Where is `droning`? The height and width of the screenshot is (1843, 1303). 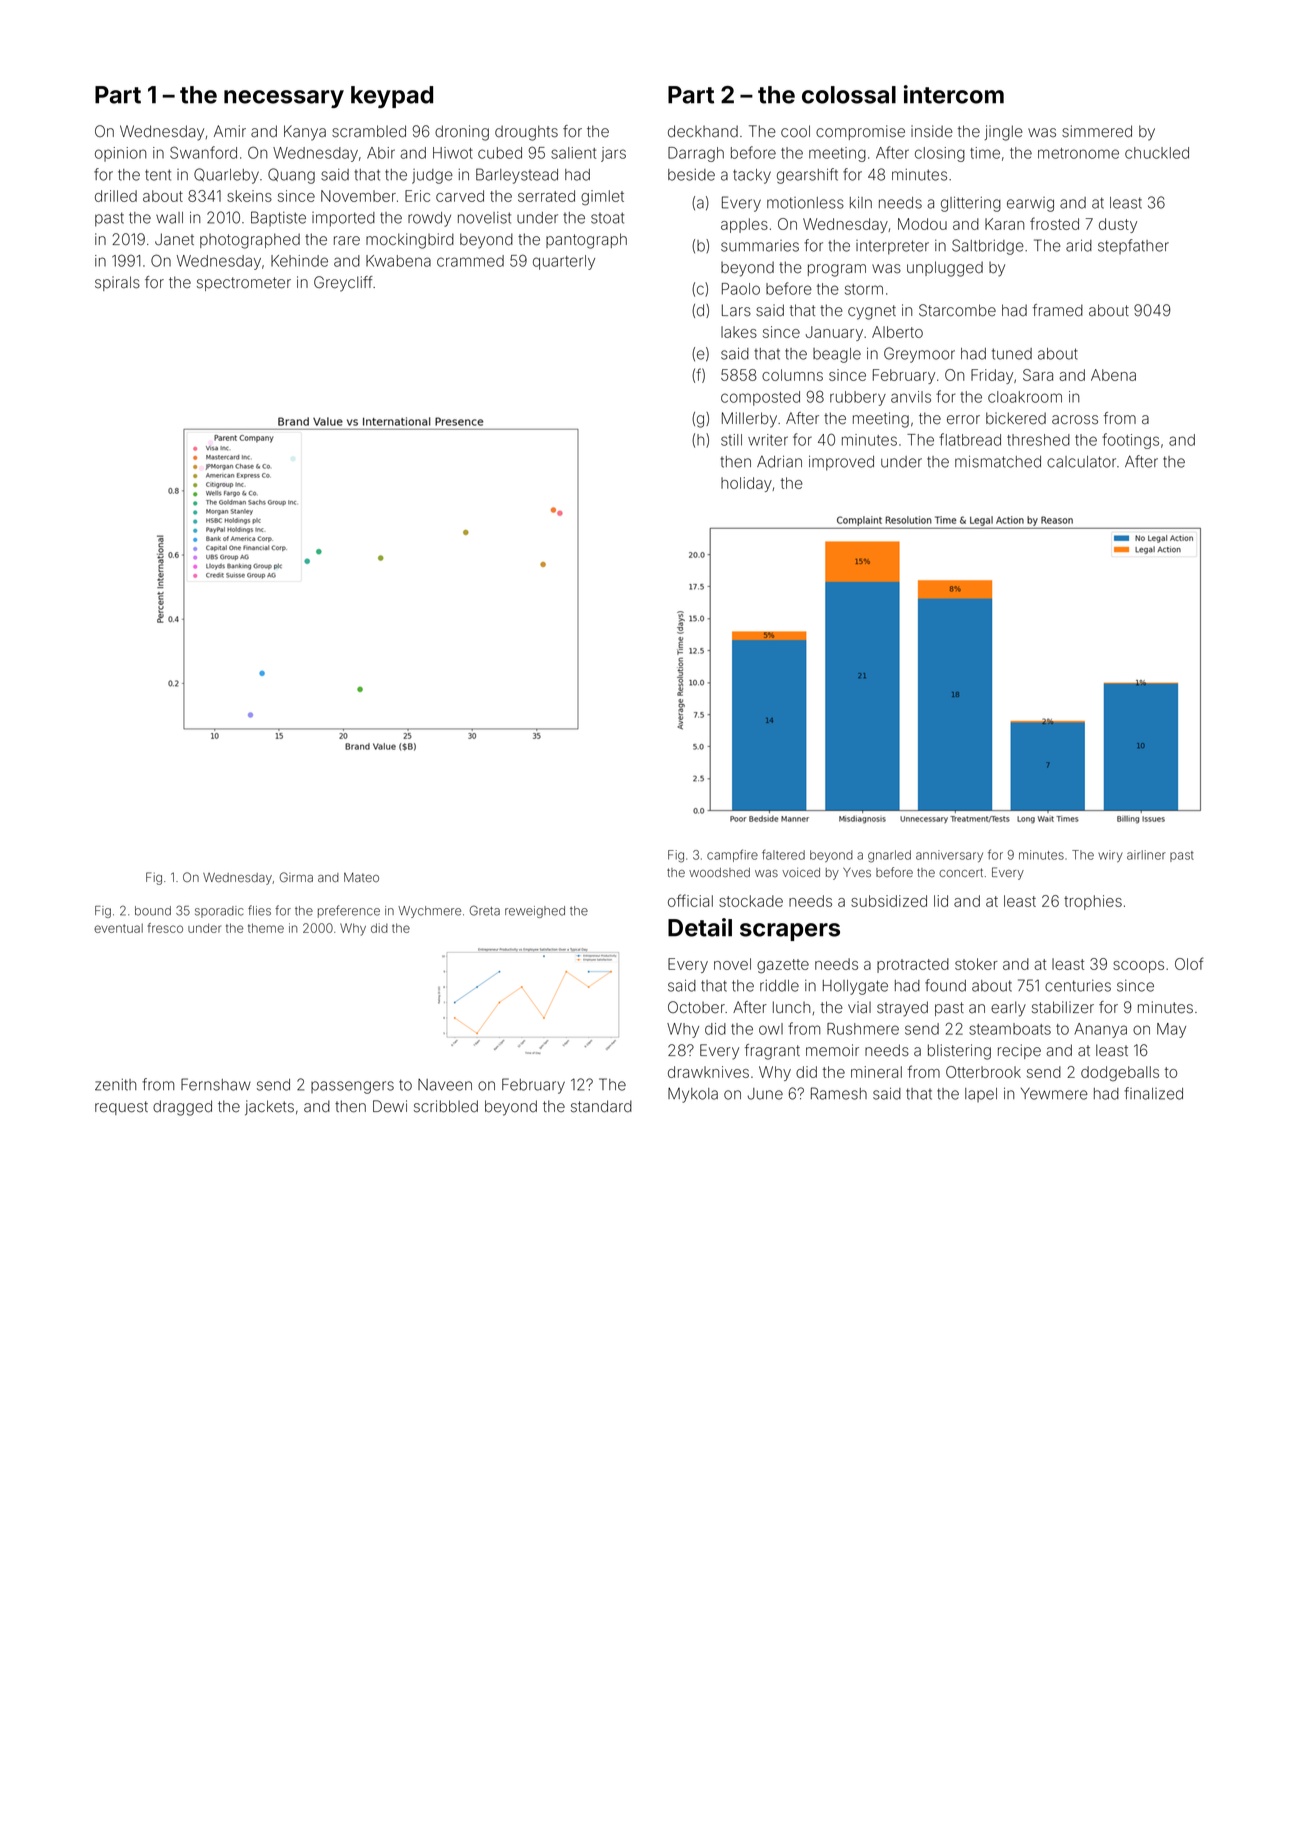 droning is located at coordinates (462, 133).
